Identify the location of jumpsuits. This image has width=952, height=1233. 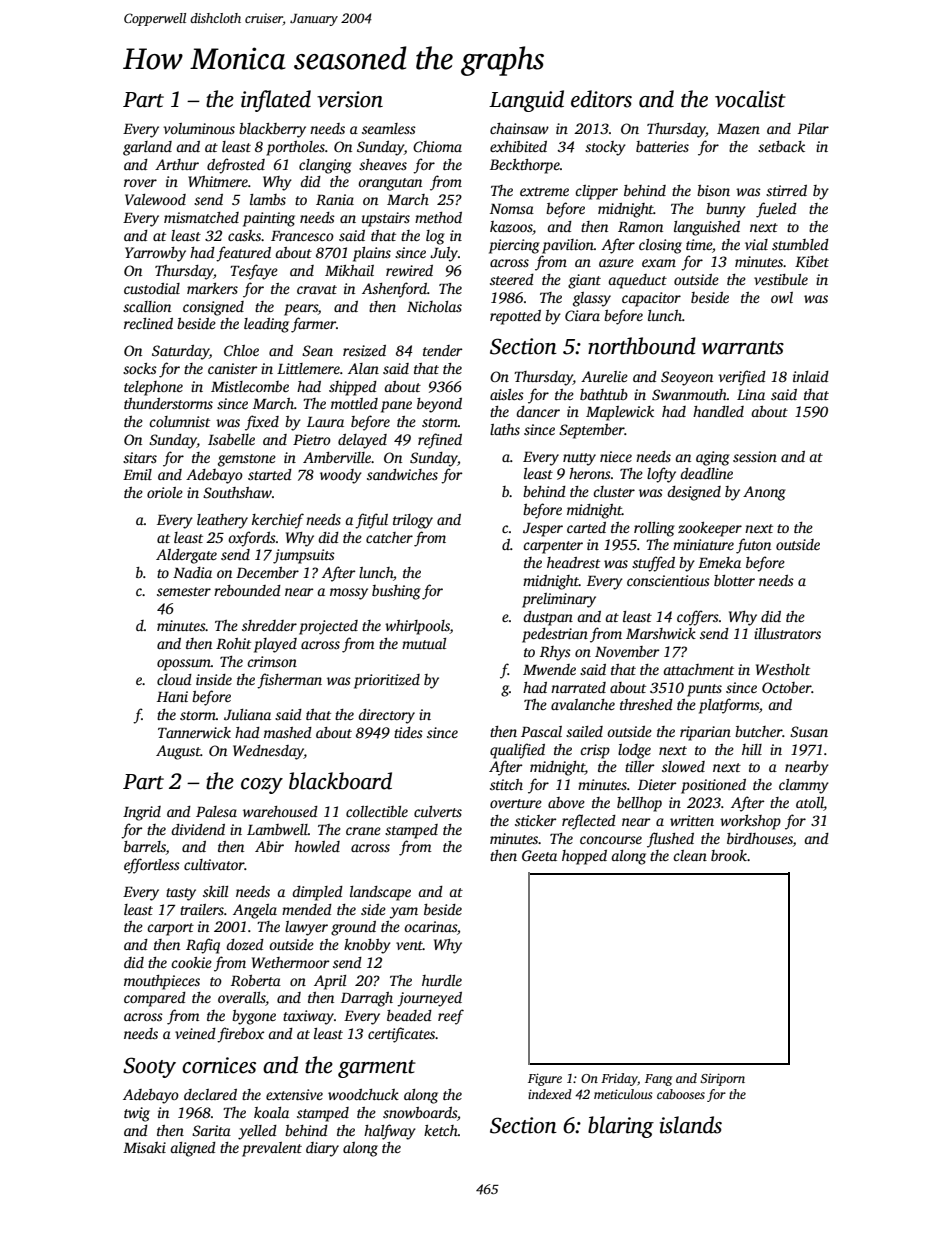
(304, 556).
